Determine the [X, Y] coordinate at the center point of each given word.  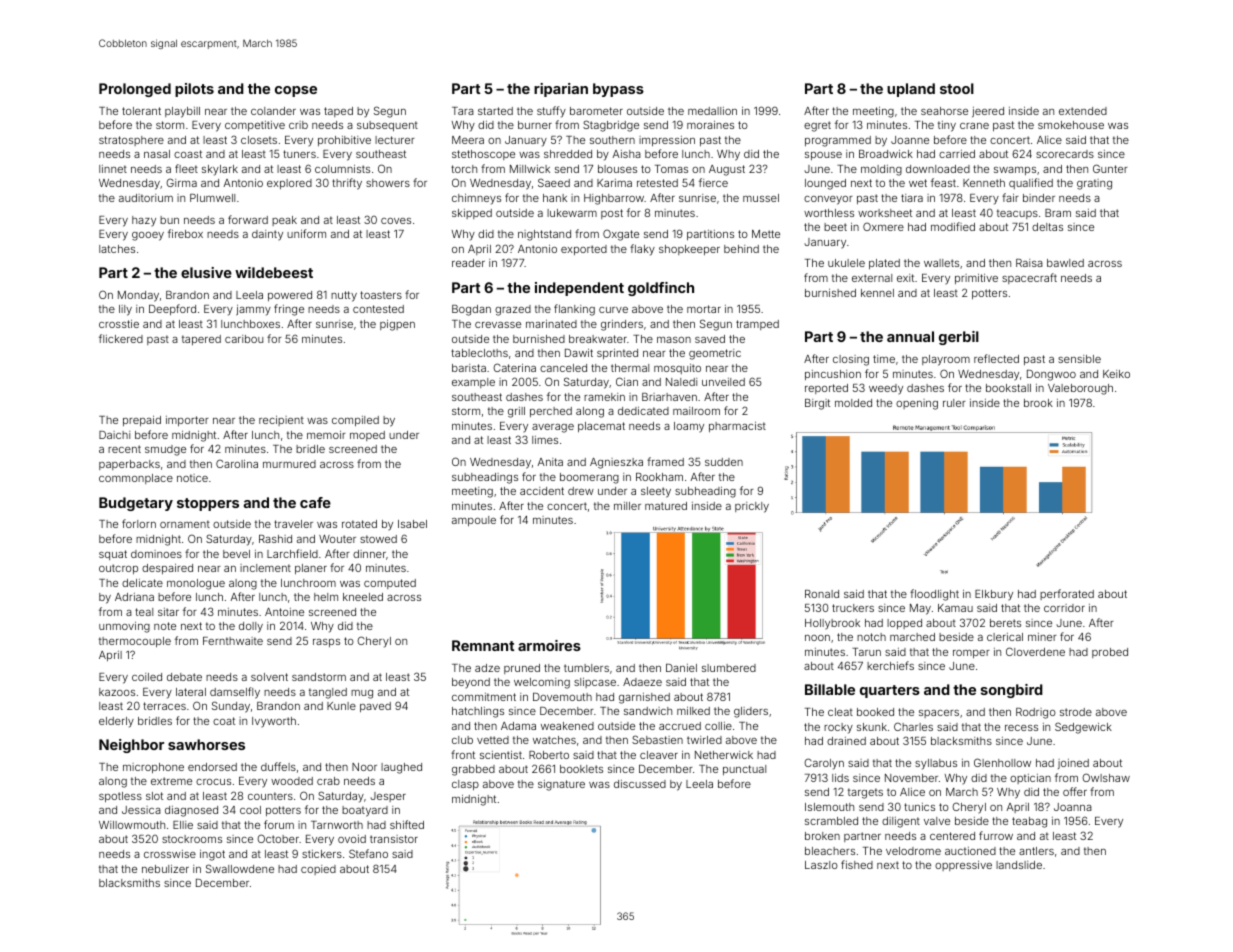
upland [911, 90]
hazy [144, 221]
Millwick [530, 169]
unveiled [723, 382]
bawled [1065, 263]
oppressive [963, 866]
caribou [244, 339]
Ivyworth [274, 722]
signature [561, 785]
